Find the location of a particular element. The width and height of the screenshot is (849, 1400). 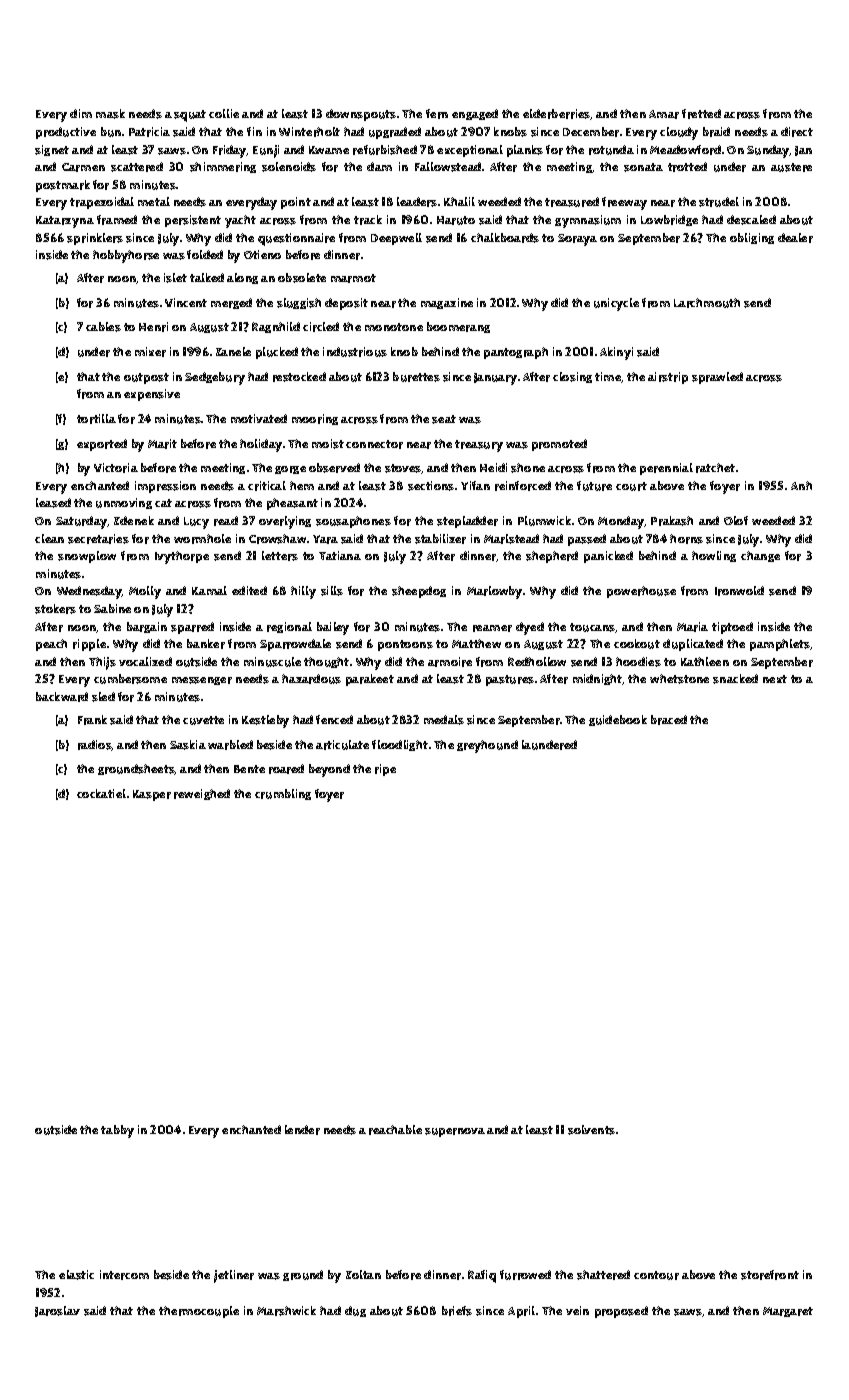

Jaroslav is located at coordinates (57, 1311).
